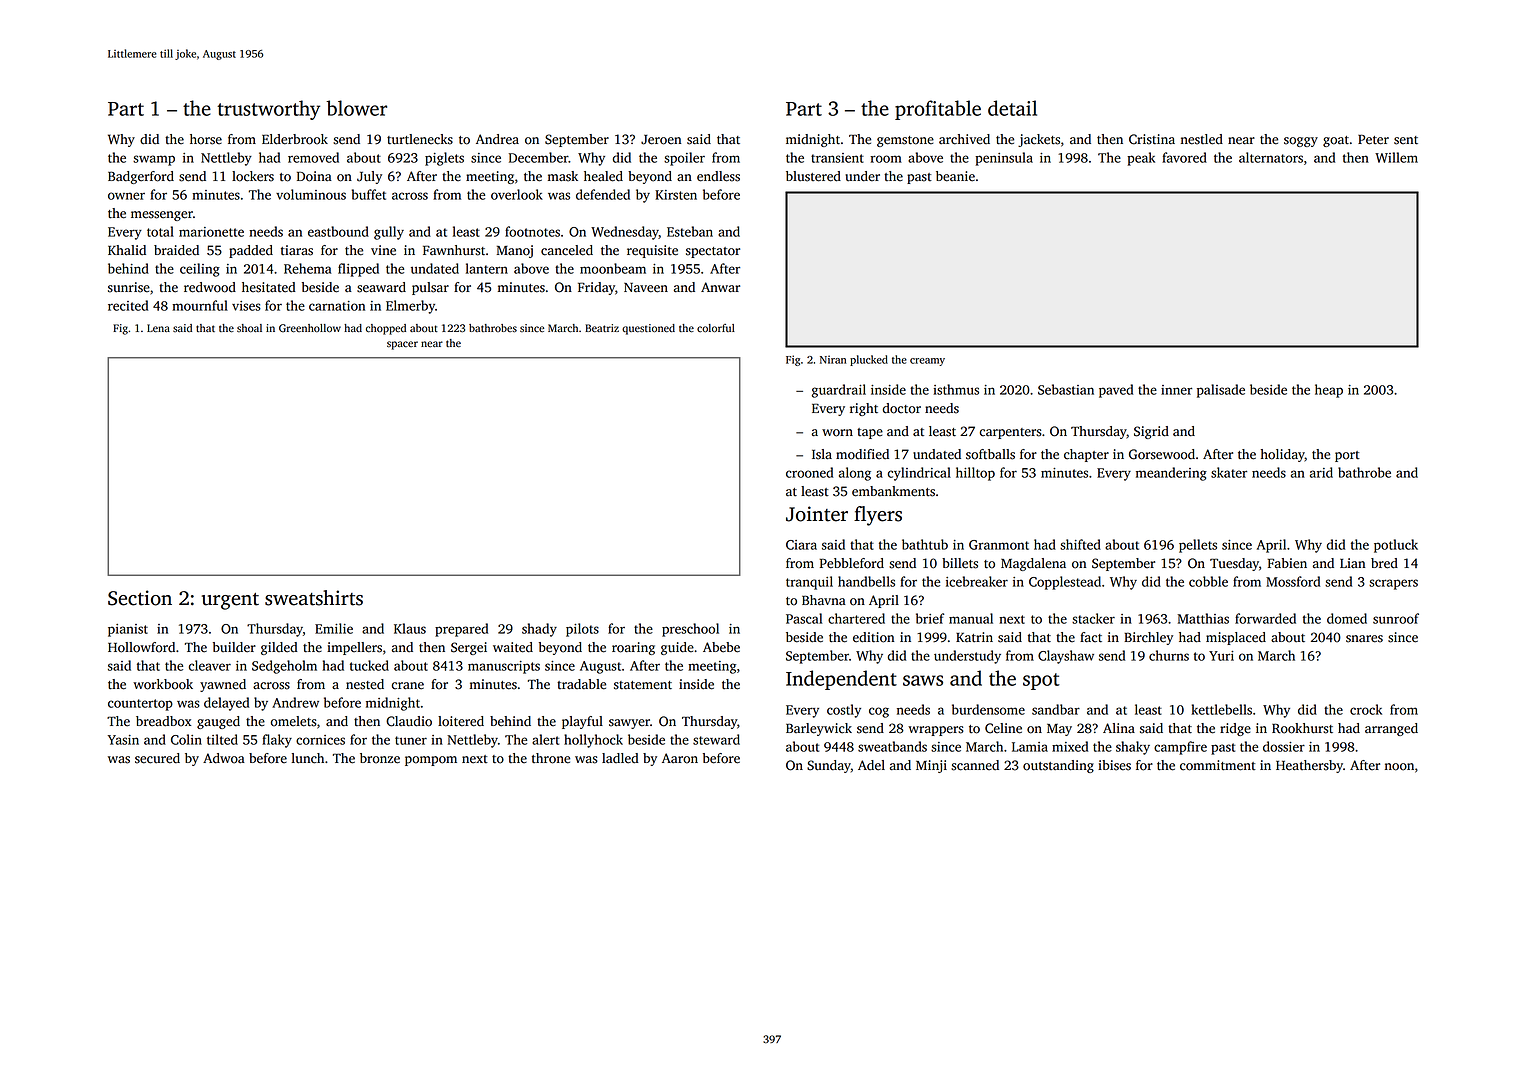  Describe the element at coordinates (389, 233) in the screenshot. I see `gully` at that location.
